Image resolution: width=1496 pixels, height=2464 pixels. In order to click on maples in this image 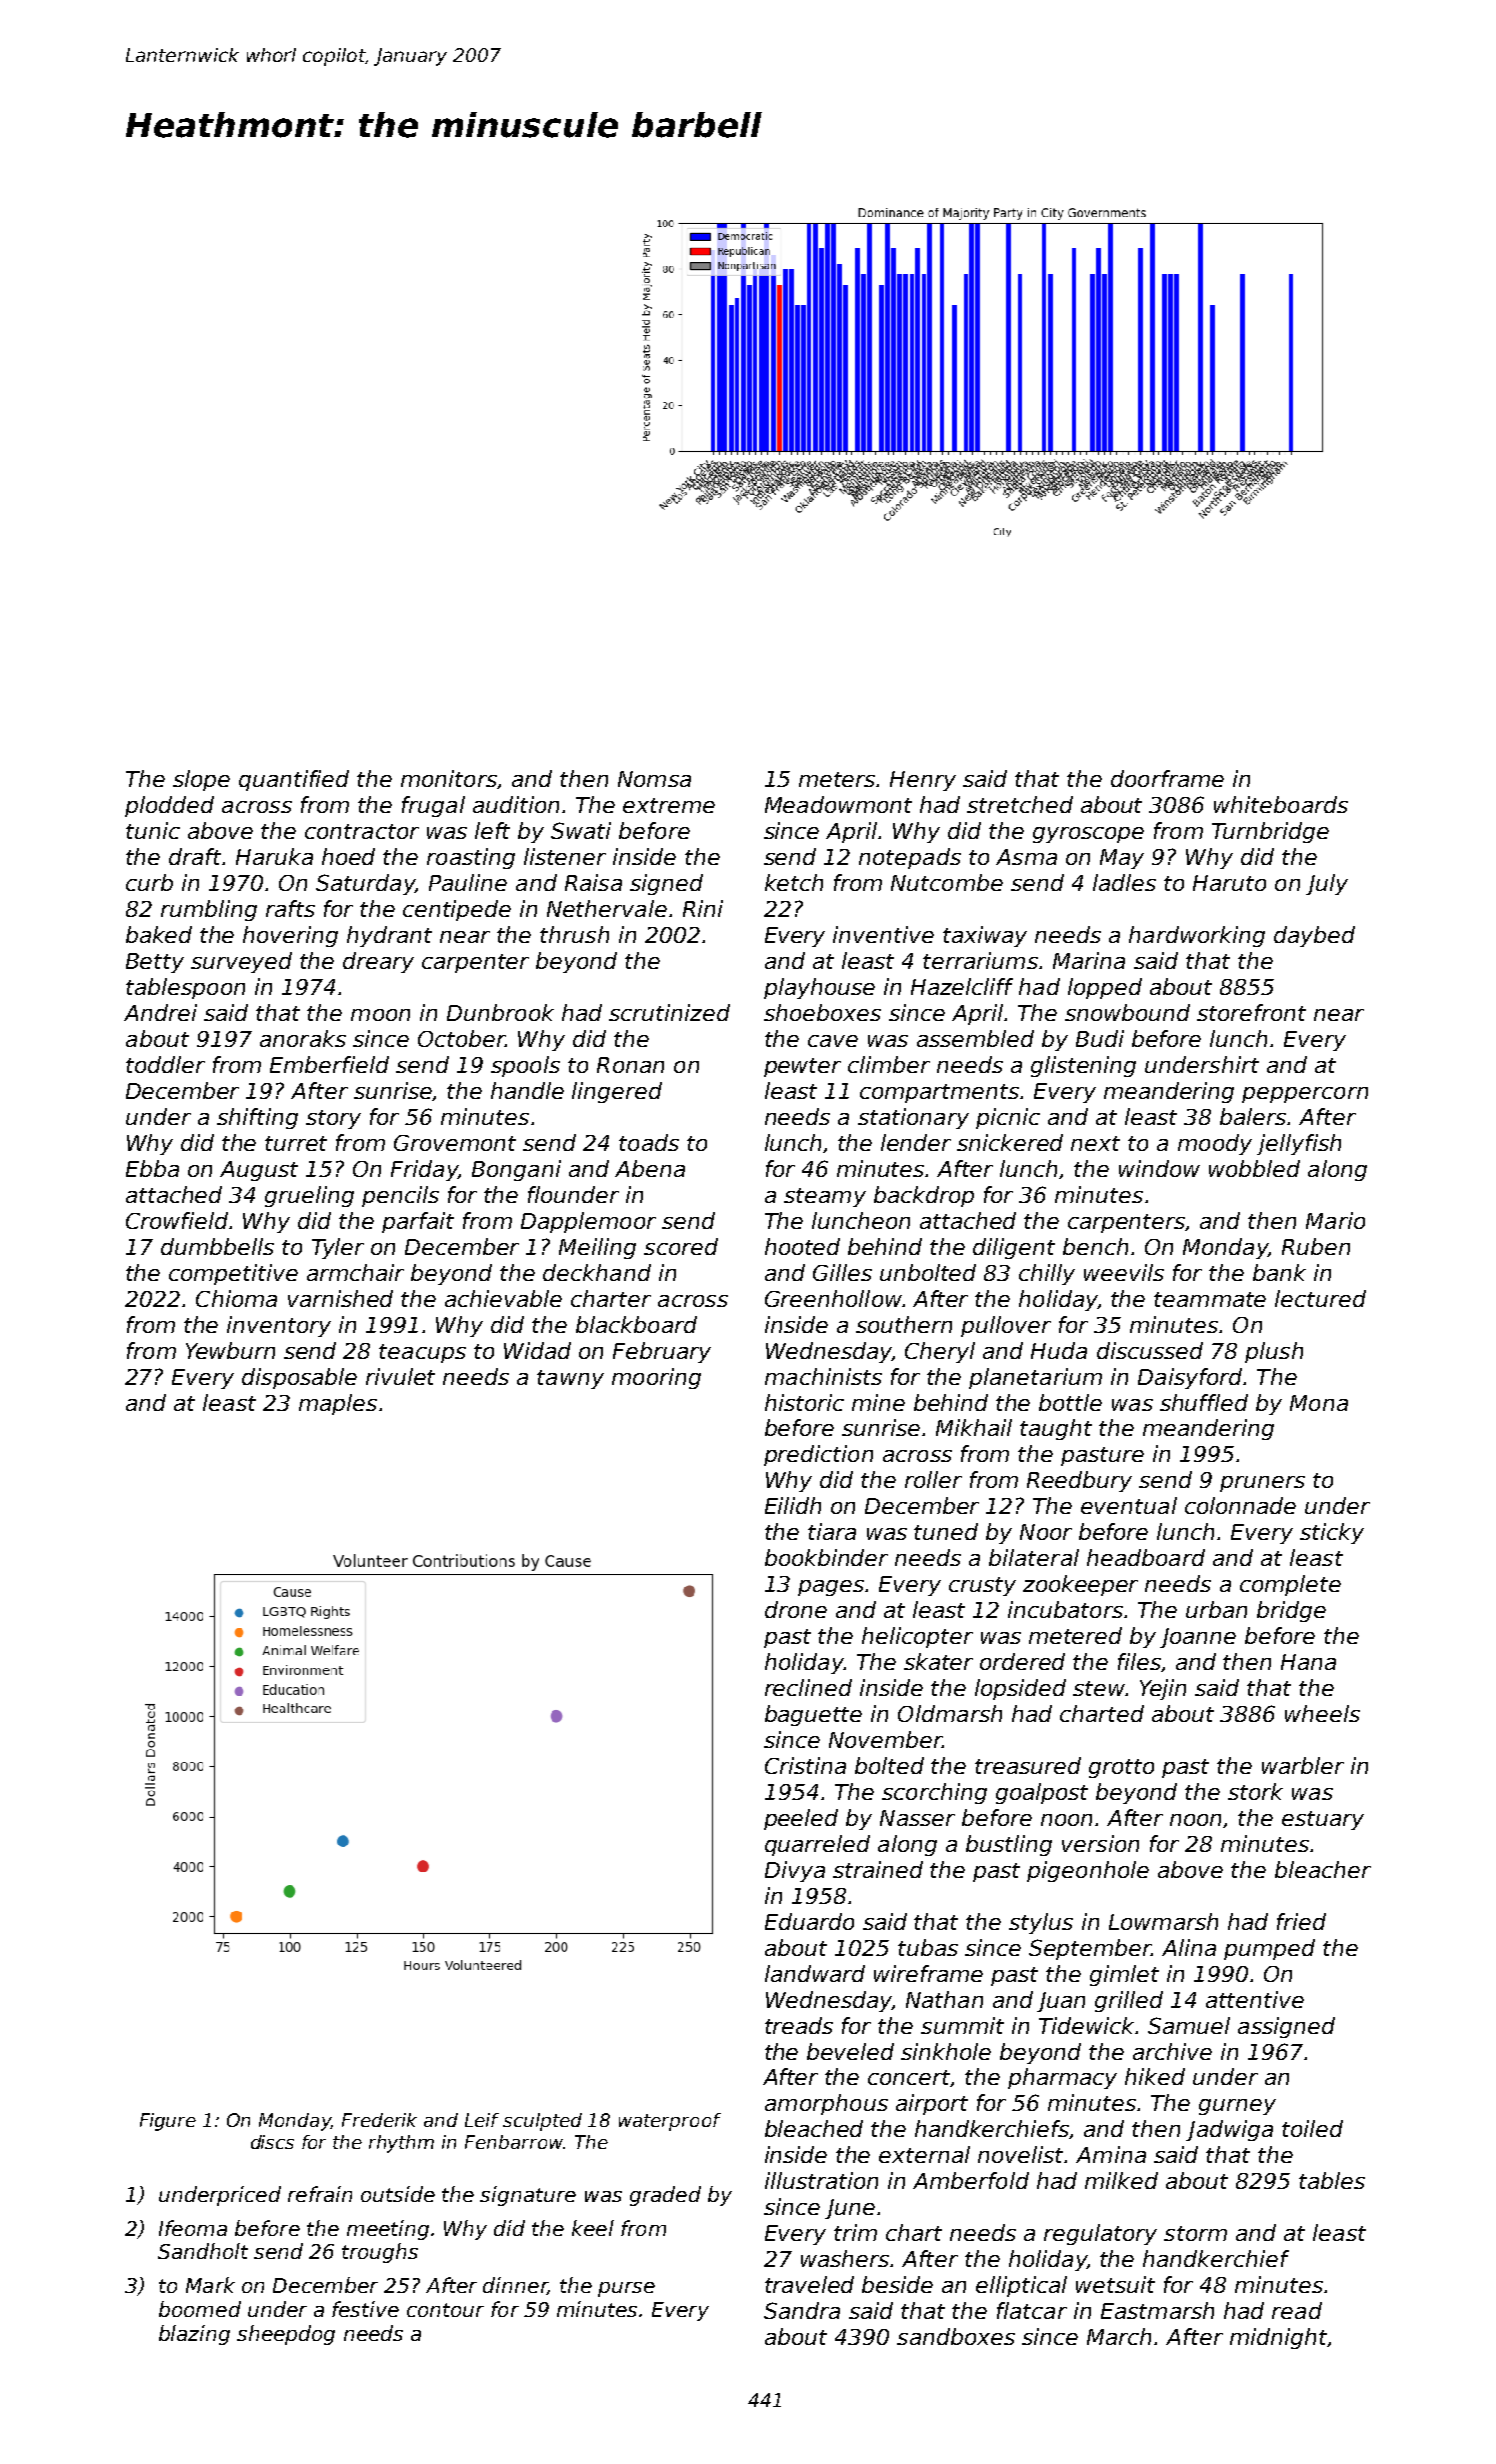, I will do `click(338, 1404)`.
